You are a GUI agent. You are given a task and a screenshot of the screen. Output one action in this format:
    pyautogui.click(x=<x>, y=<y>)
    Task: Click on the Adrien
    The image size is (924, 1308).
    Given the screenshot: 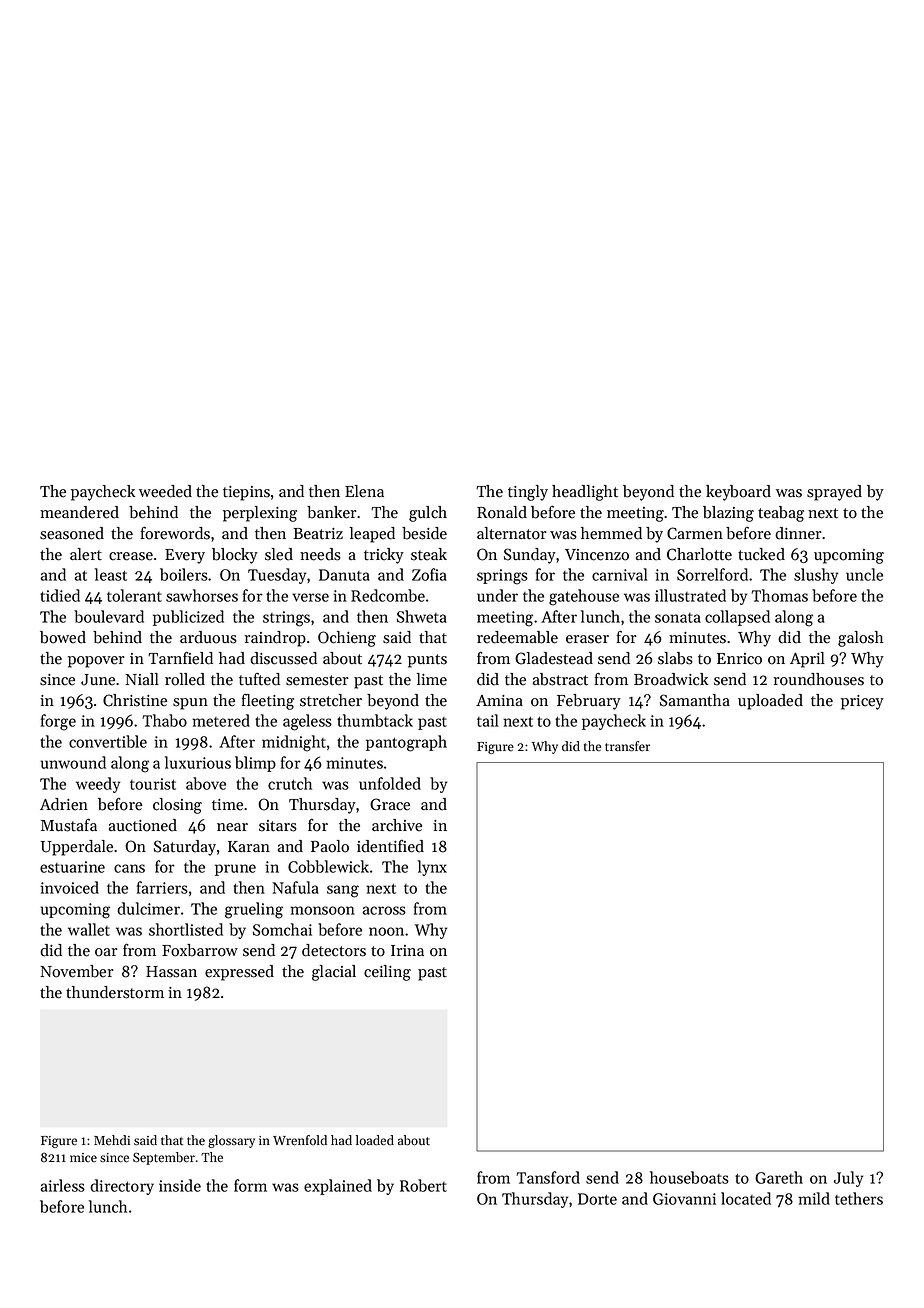 What is the action you would take?
    pyautogui.click(x=64, y=804)
